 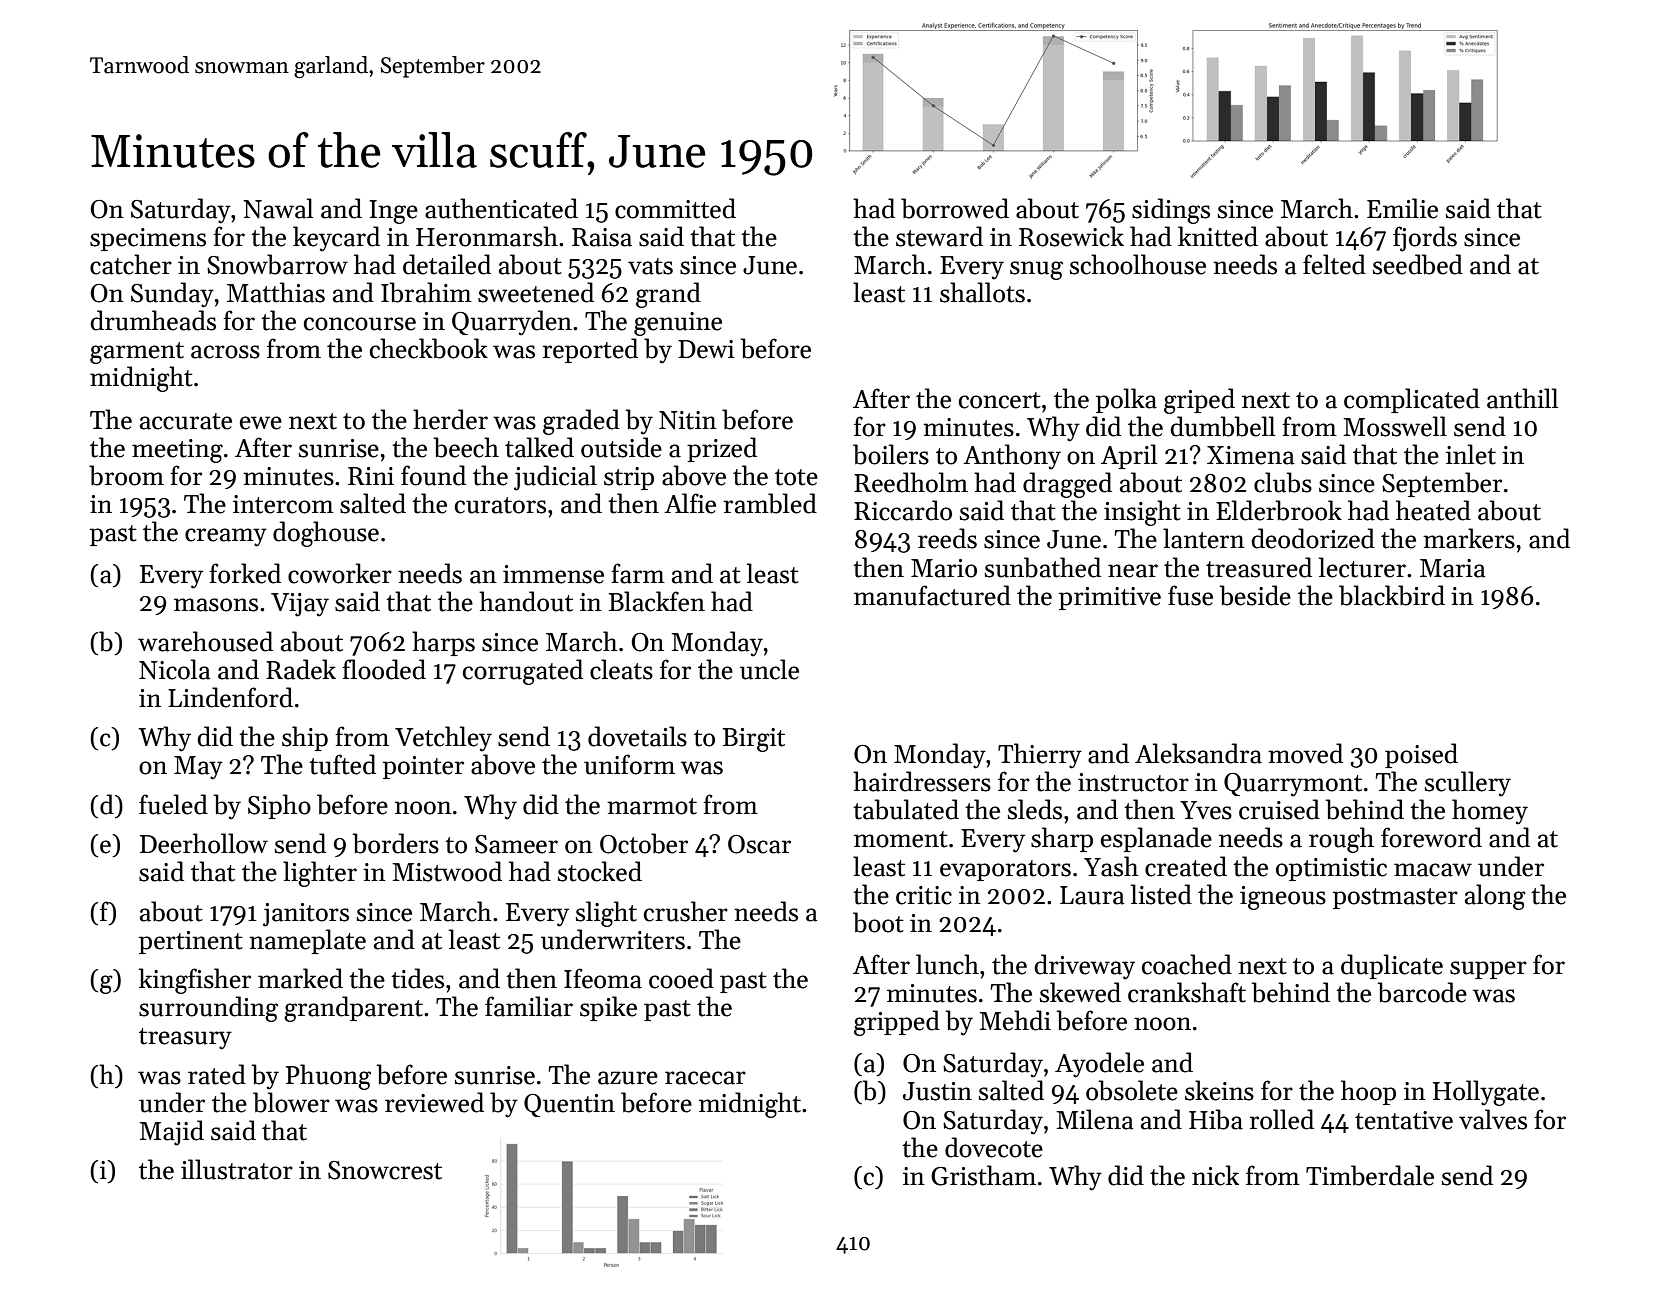 I want to click on sidings, so click(x=1171, y=211).
